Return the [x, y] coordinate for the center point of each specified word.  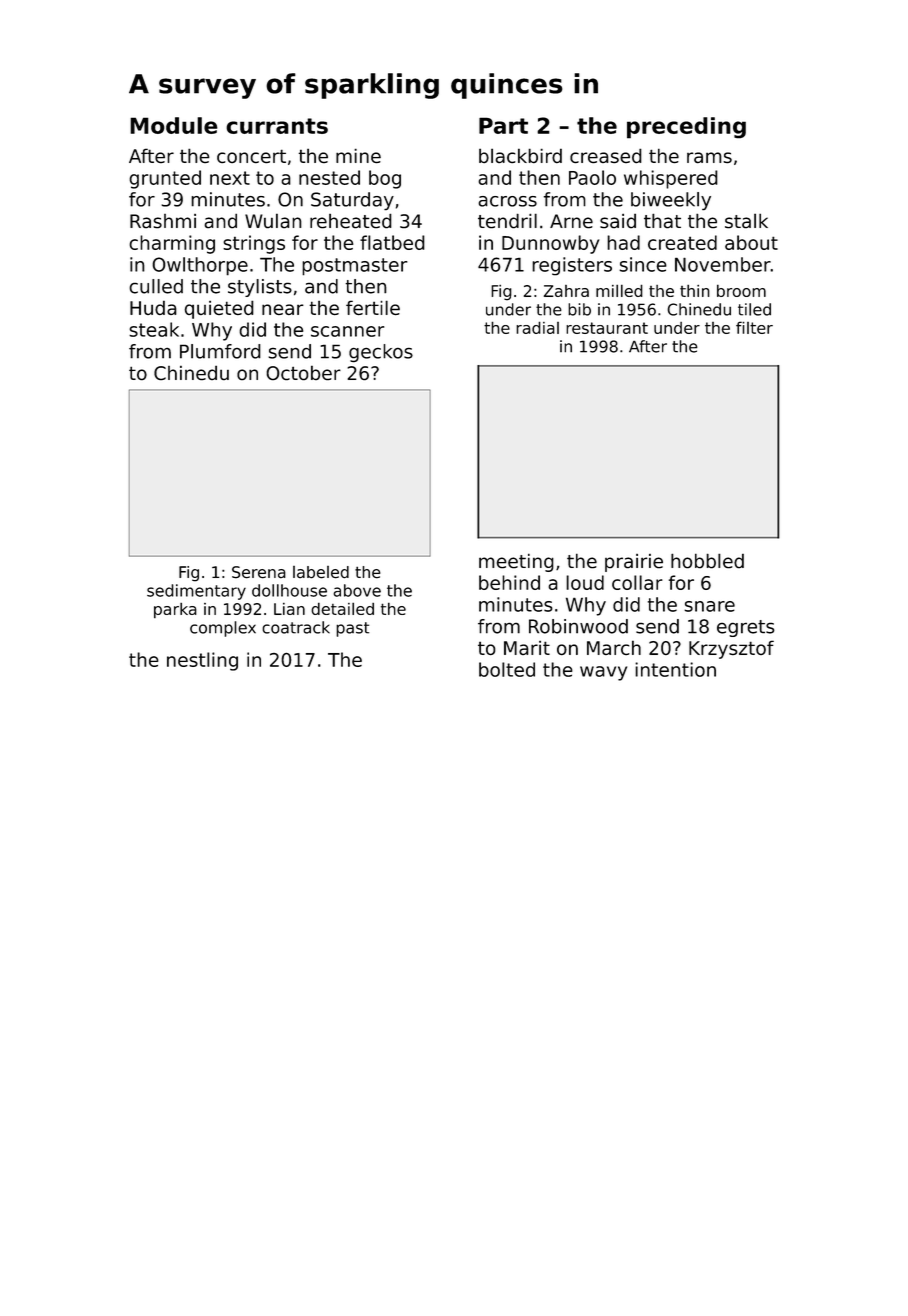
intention [675, 669]
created [682, 242]
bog [385, 179]
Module [174, 125]
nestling [202, 661]
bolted [507, 669]
